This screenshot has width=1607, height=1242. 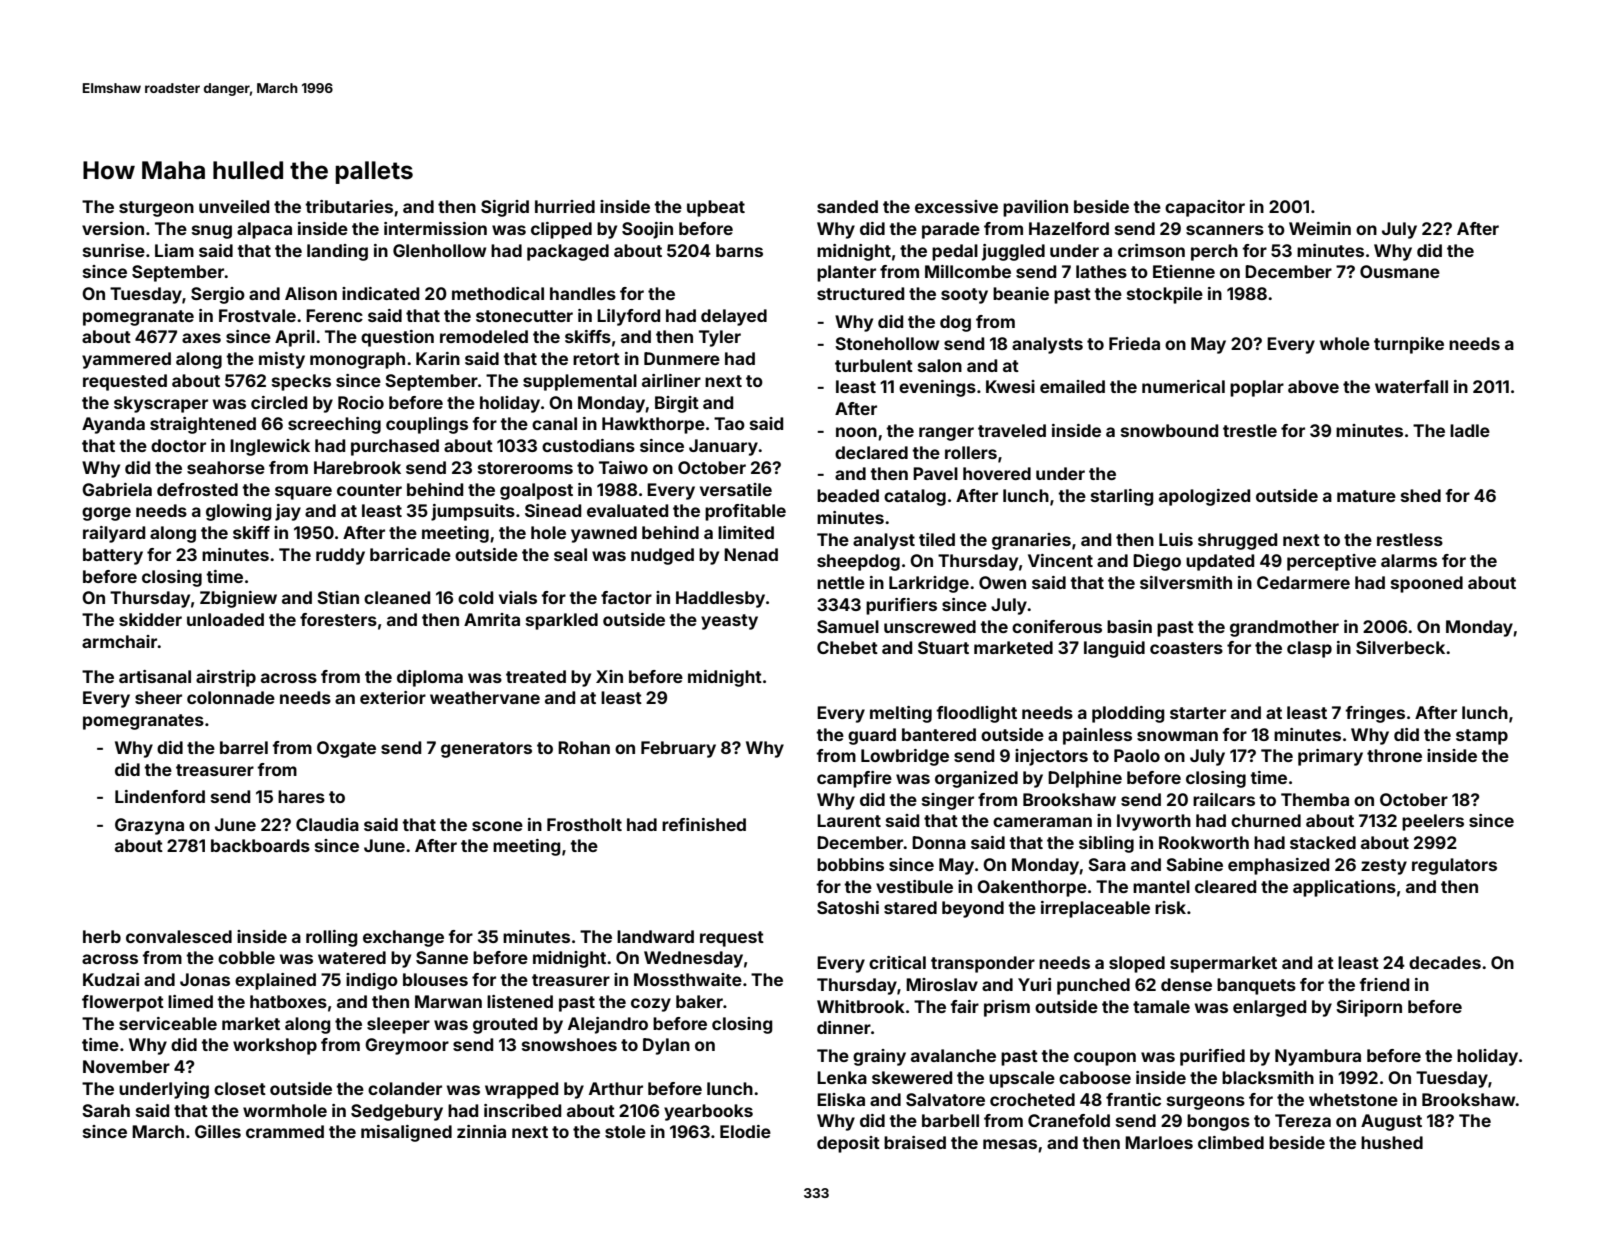 I want to click on Arthur, so click(x=616, y=1088).
